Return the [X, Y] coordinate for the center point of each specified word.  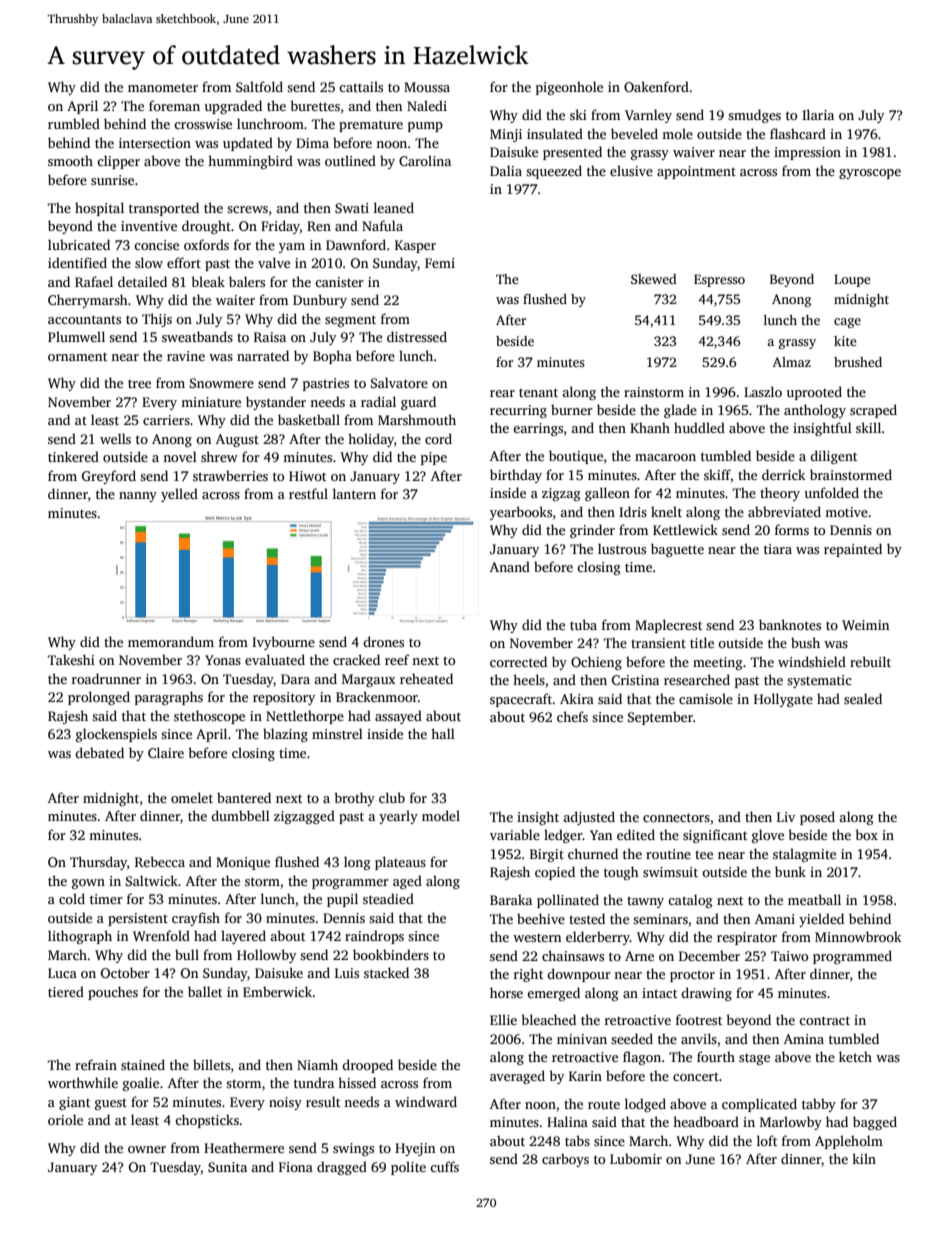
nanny [138, 497]
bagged [875, 1123]
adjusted [589, 818]
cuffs [444, 1166]
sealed [863, 698]
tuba [583, 624]
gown [88, 884]
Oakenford [656, 86]
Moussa [427, 87]
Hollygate [783, 700]
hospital [99, 209]
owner [147, 1149]
